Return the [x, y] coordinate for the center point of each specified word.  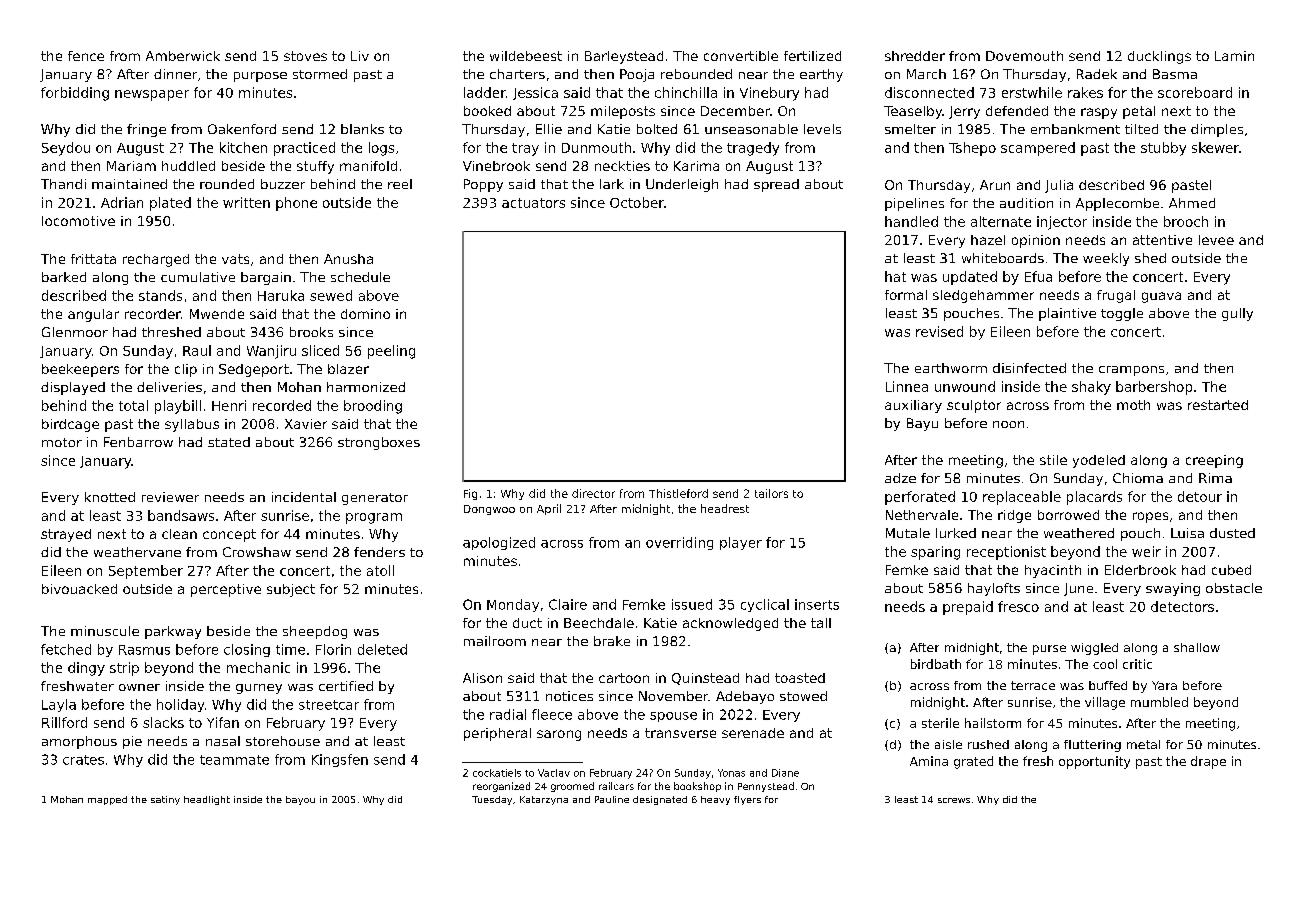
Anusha [348, 259]
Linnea [907, 386]
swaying [1173, 589]
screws [954, 800]
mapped [107, 800]
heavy [715, 800]
